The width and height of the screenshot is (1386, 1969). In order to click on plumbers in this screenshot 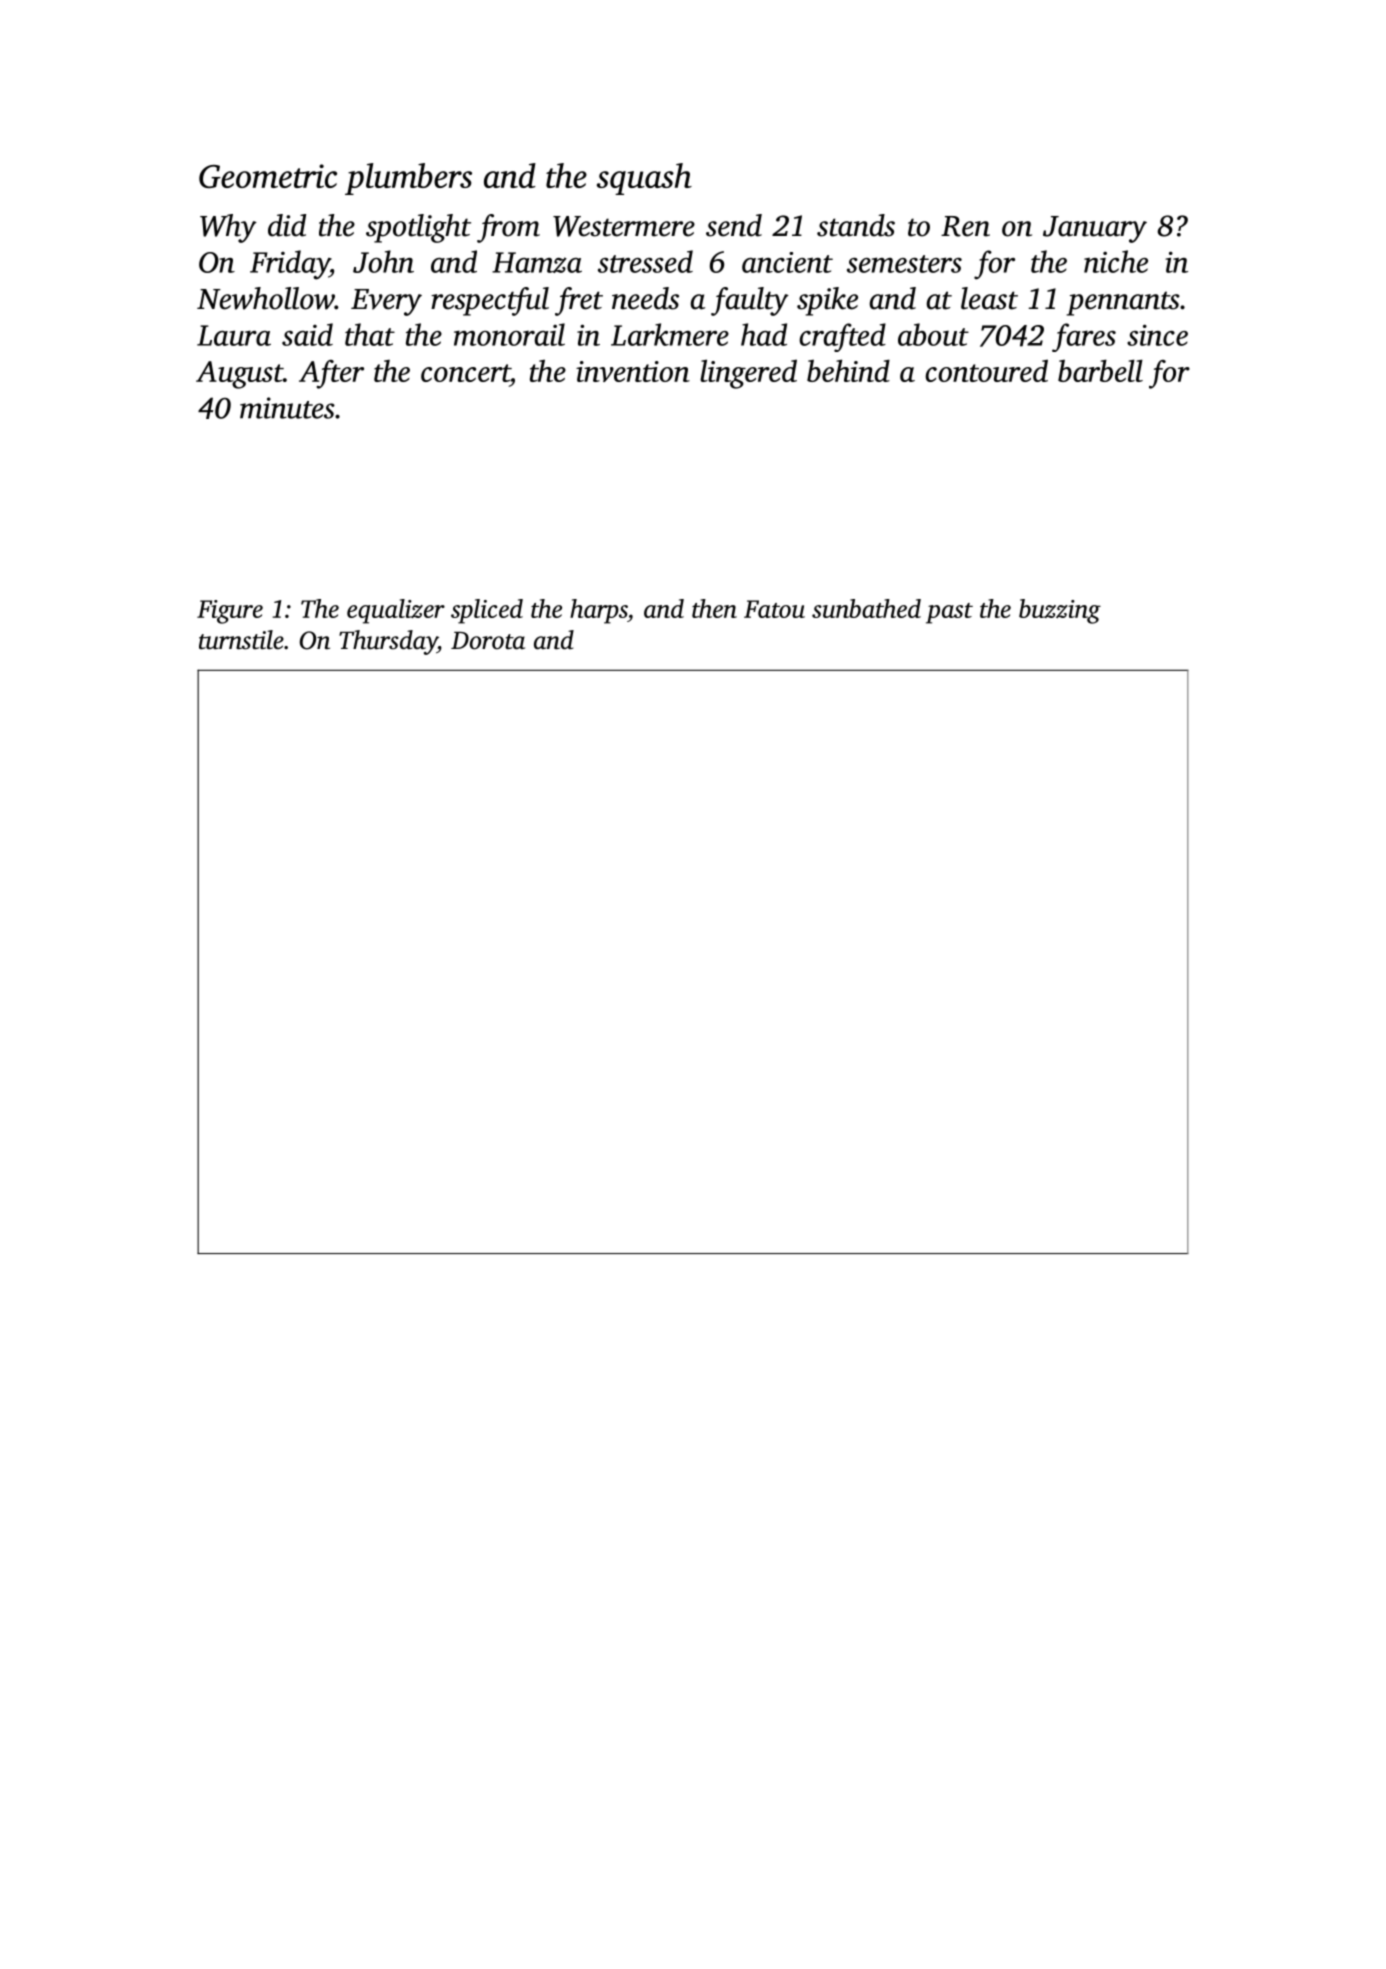, I will do `click(408, 179)`.
